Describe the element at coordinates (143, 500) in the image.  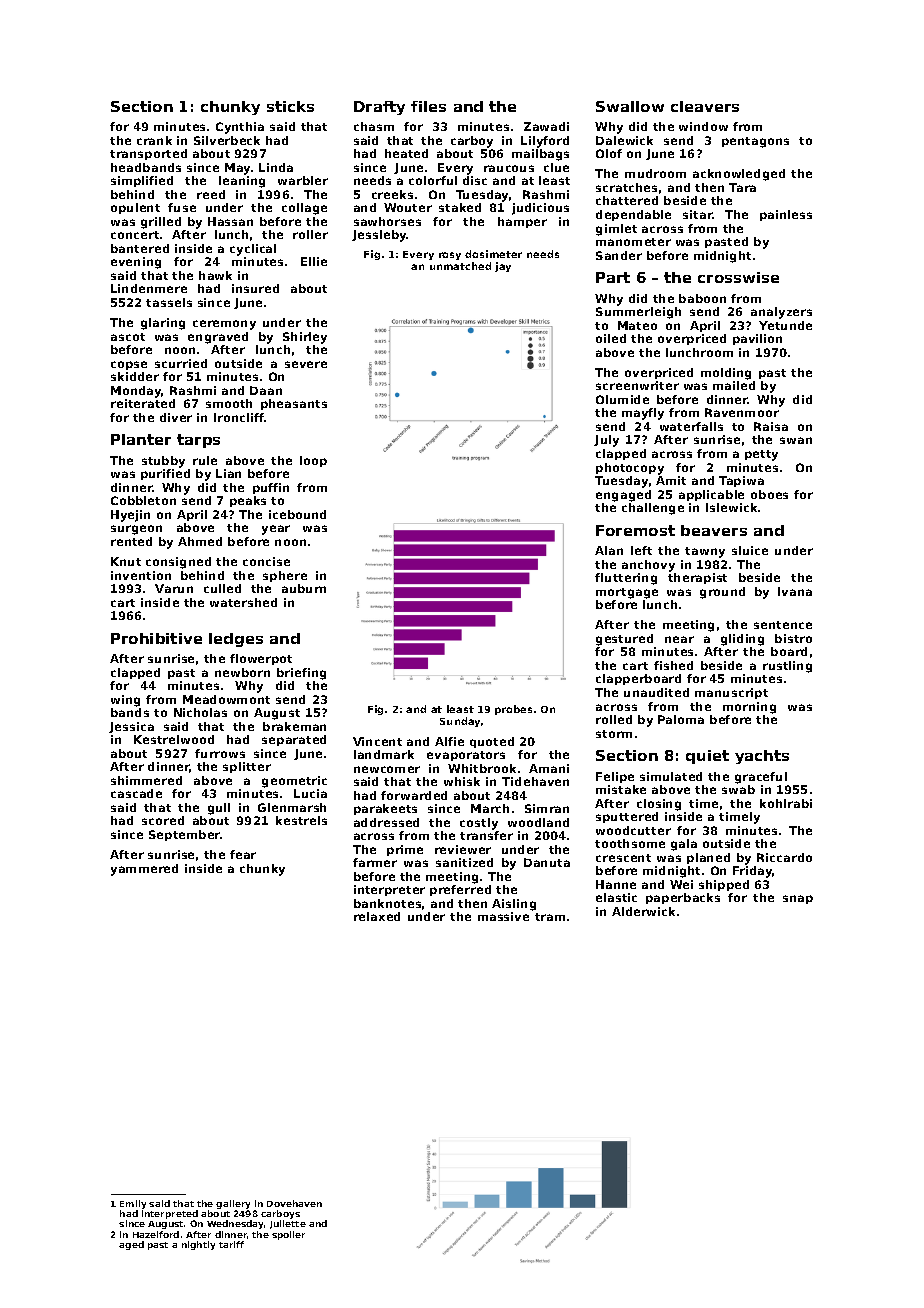
I see `Cobbleton` at that location.
